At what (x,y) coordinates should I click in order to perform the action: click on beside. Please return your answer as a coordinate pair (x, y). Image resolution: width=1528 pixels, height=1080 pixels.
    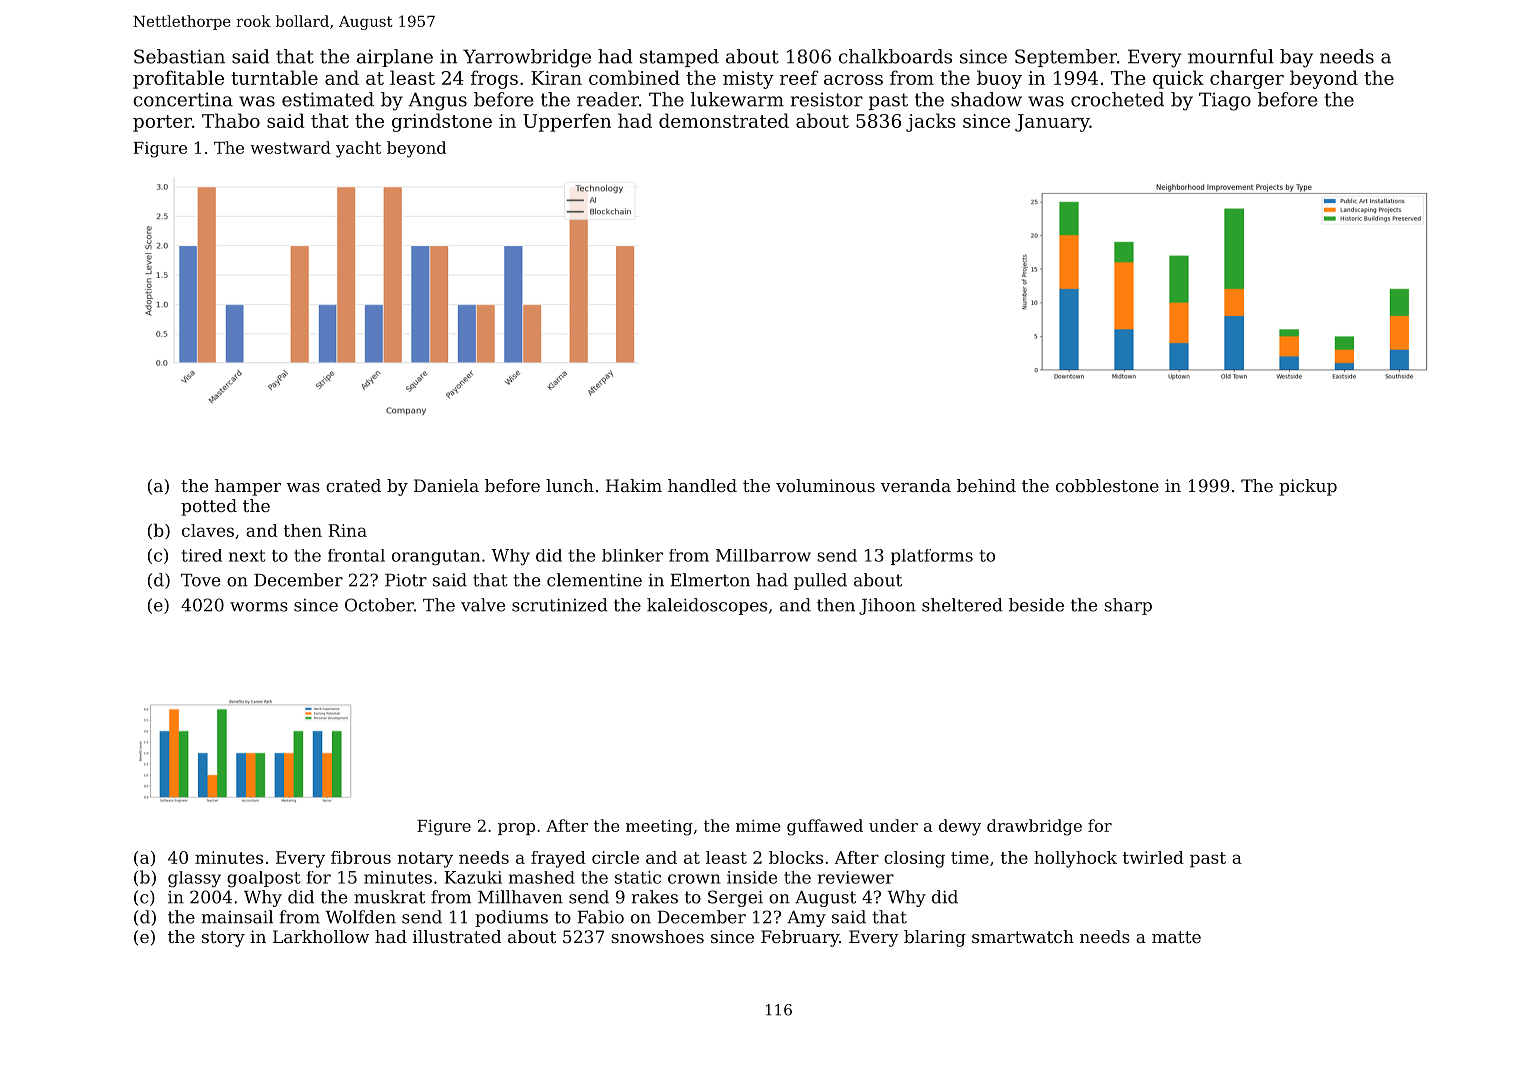
    Looking at the image, I should click on (1036, 605).
